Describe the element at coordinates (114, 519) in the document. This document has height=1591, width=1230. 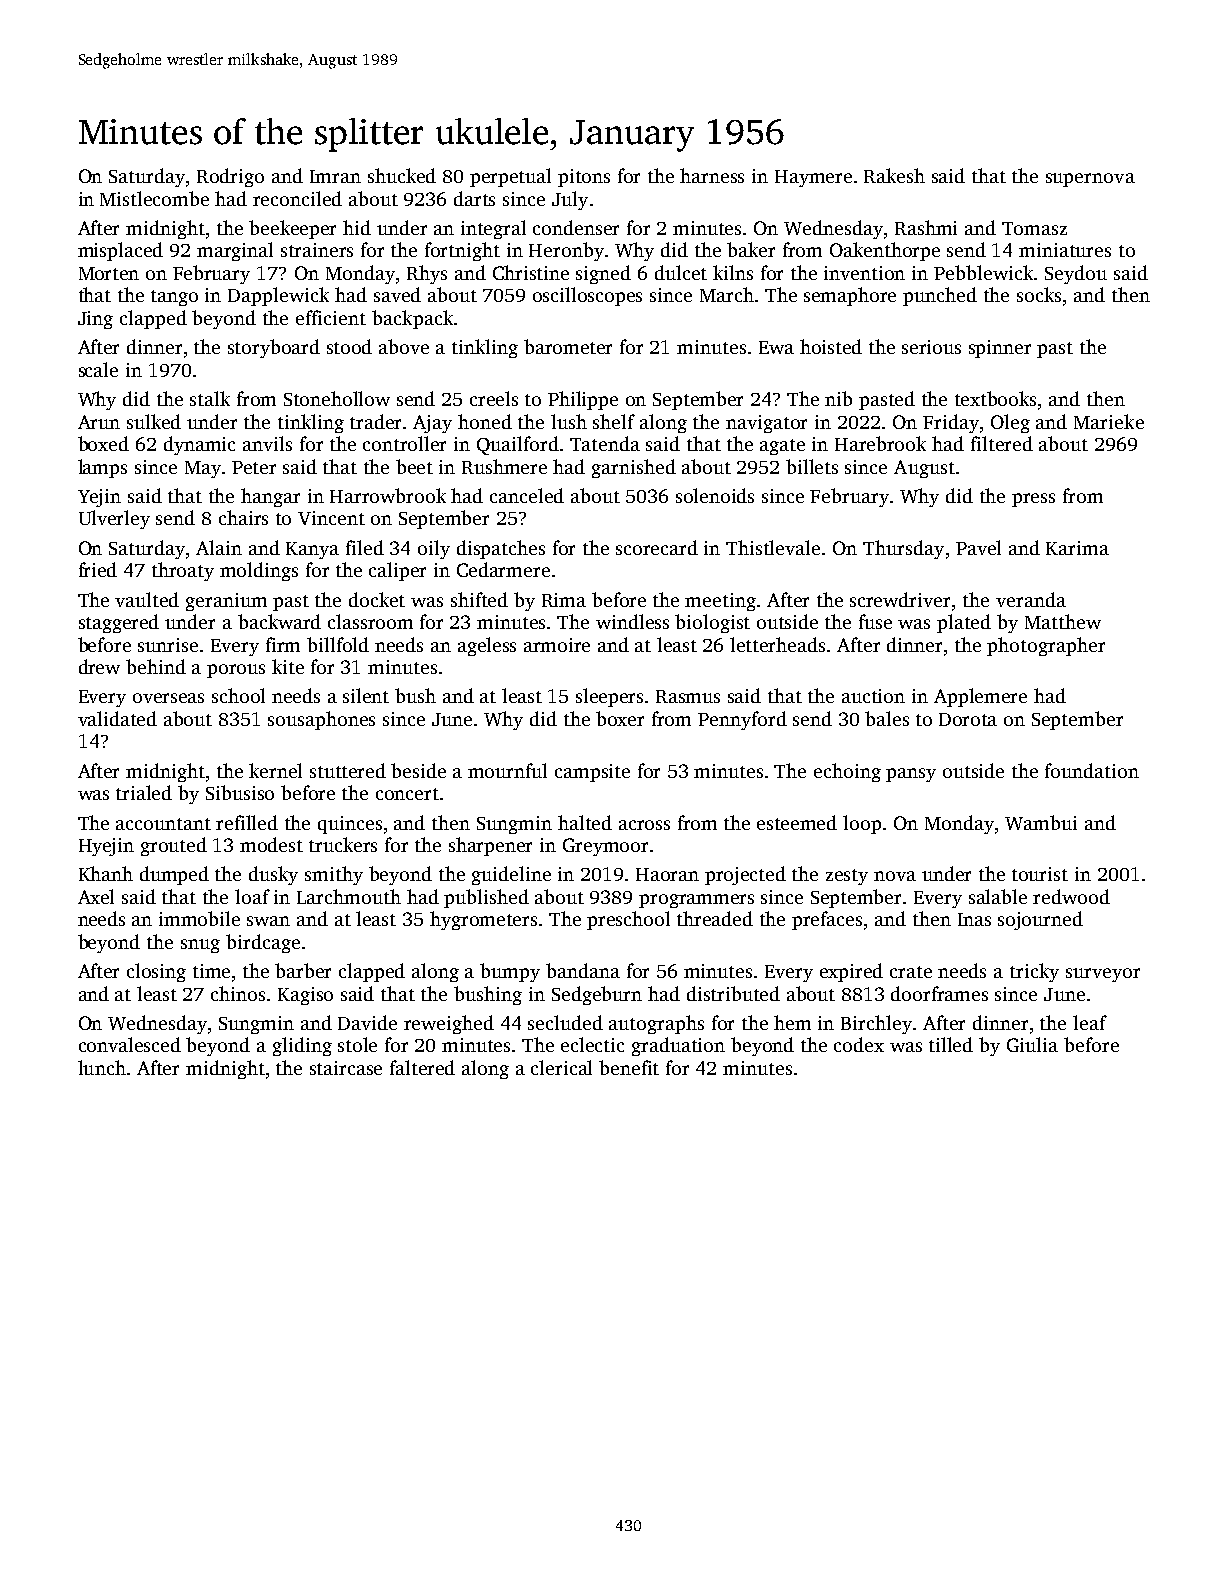
I see `Ulverley` at that location.
